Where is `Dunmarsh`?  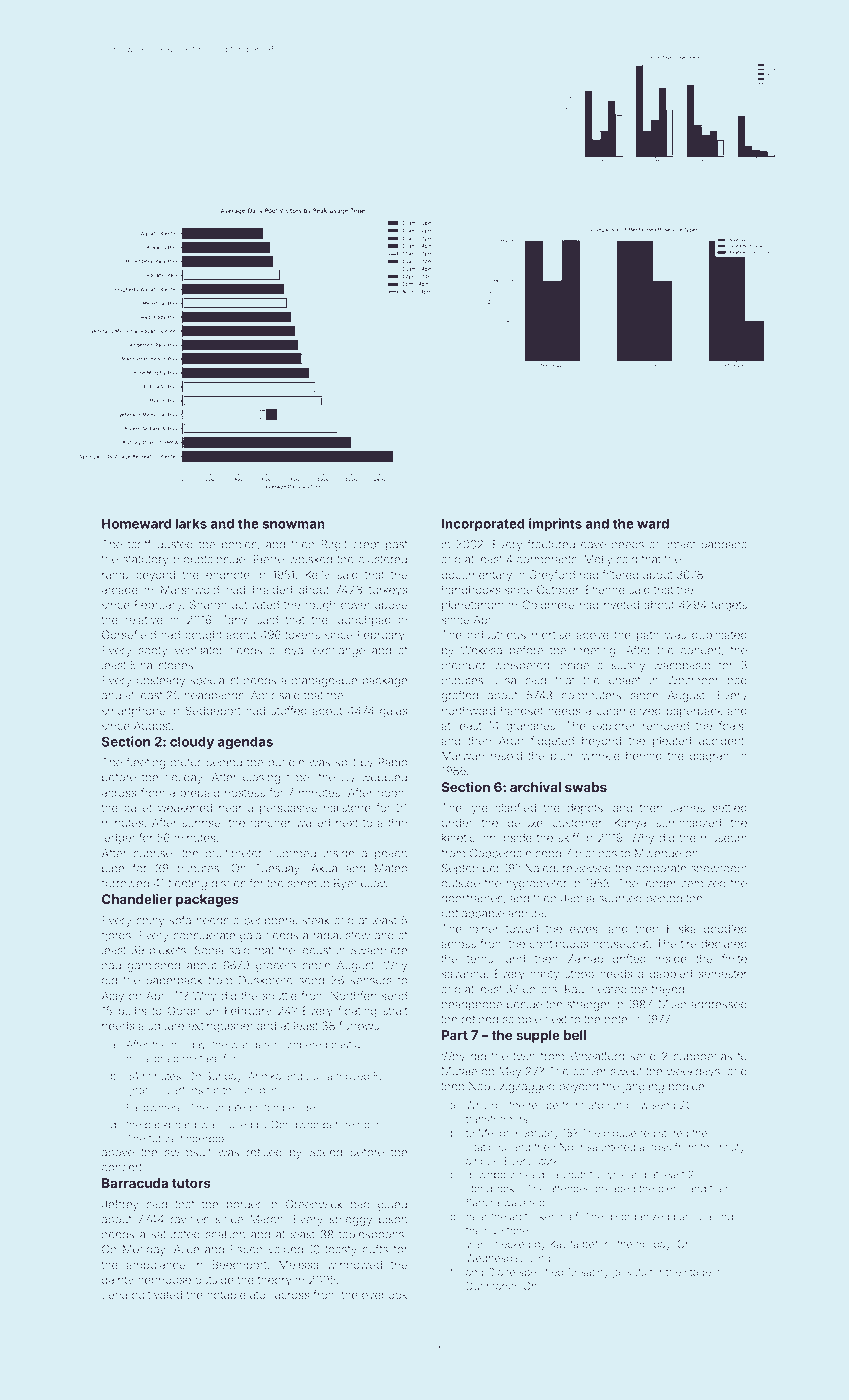 Dunmarsh is located at coordinates (491, 1286).
